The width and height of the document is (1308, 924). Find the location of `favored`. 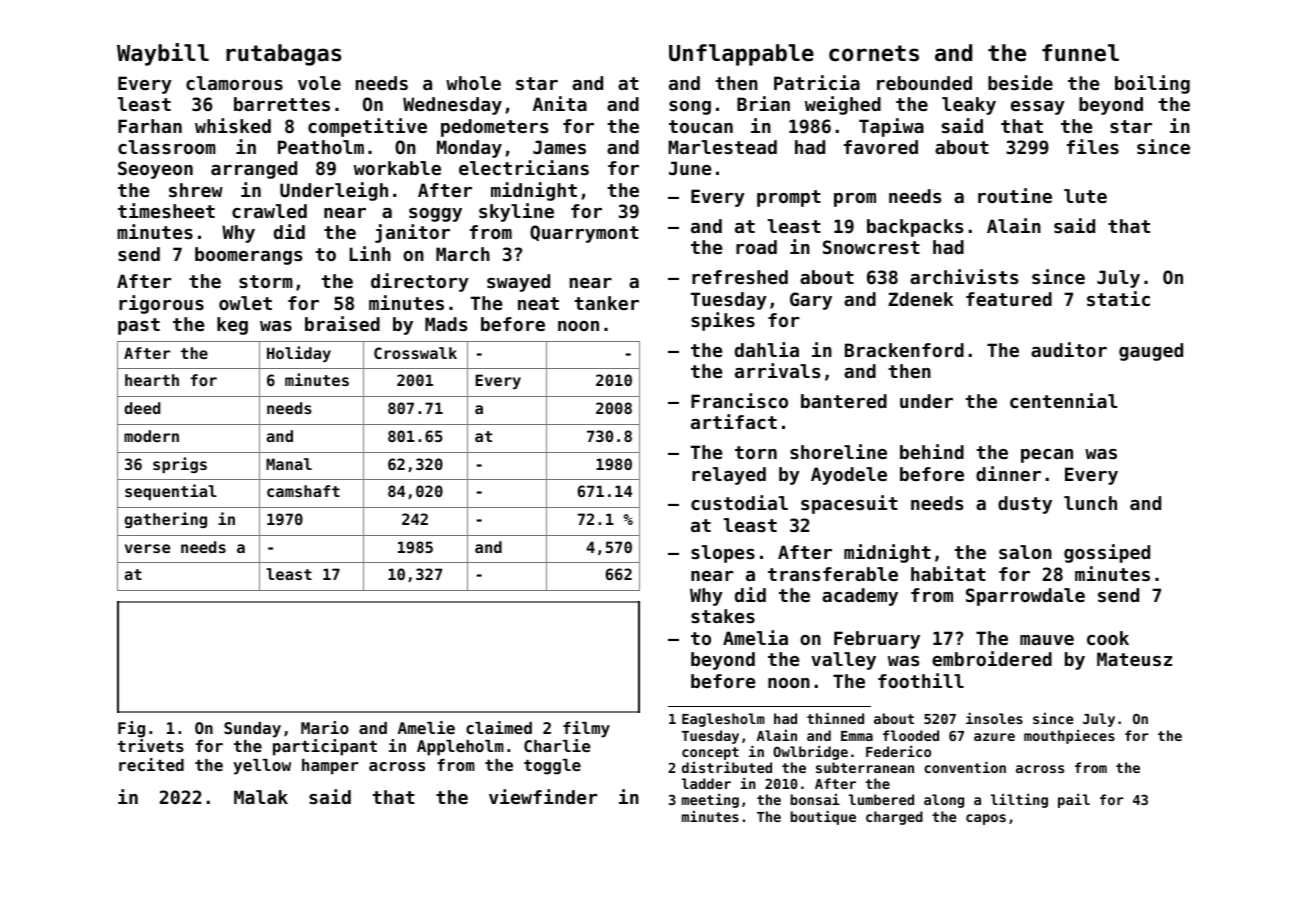

favored is located at coordinates (881, 147).
